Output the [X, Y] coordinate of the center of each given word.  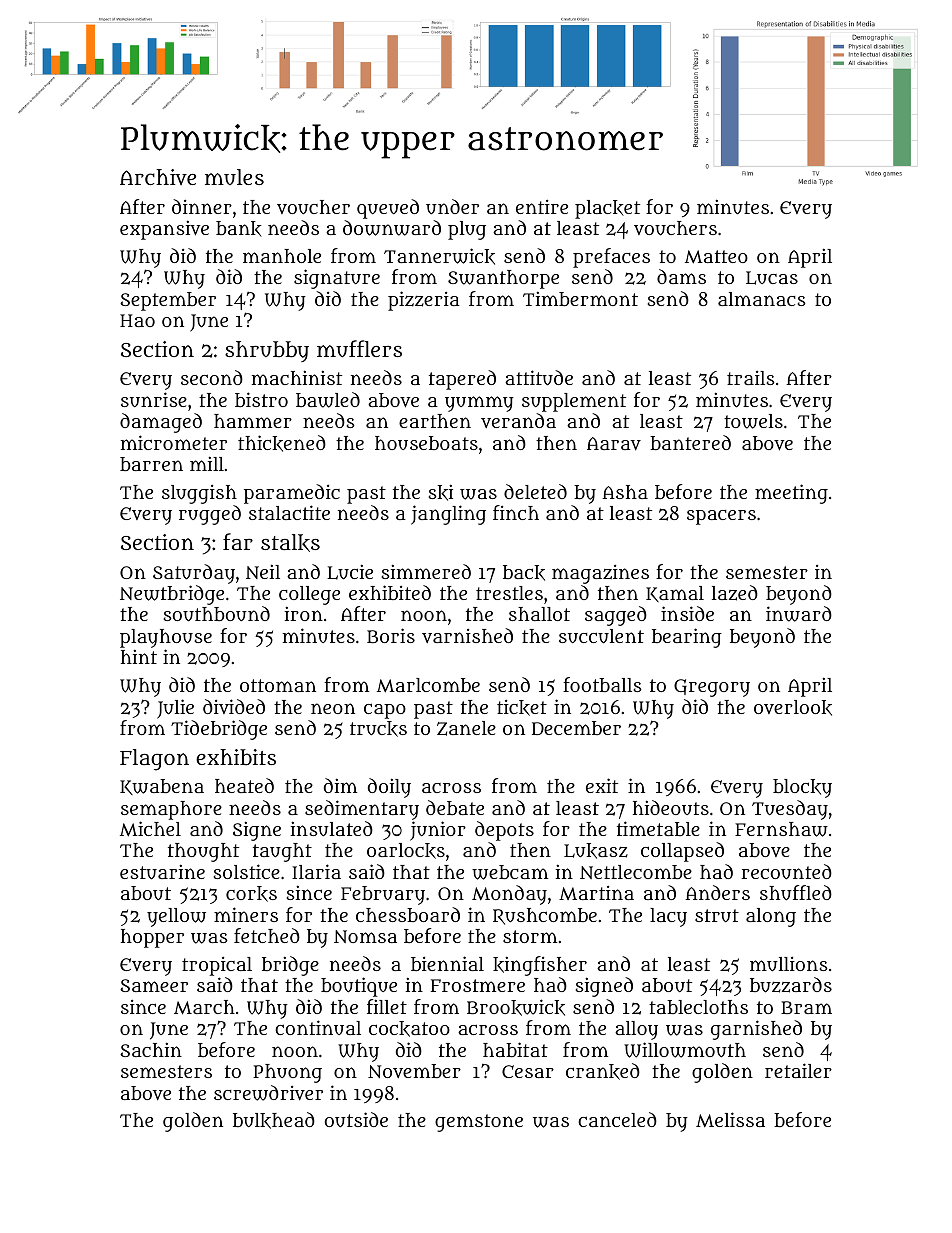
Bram [806, 1007]
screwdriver [268, 1093]
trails [751, 378]
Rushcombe [545, 916]
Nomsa [365, 936]
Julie [175, 709]
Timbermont [580, 298]
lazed [735, 593]
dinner [202, 206]
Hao [137, 320]
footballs [602, 684]
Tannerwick [439, 256]
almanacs [762, 299]
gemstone [479, 1123]
